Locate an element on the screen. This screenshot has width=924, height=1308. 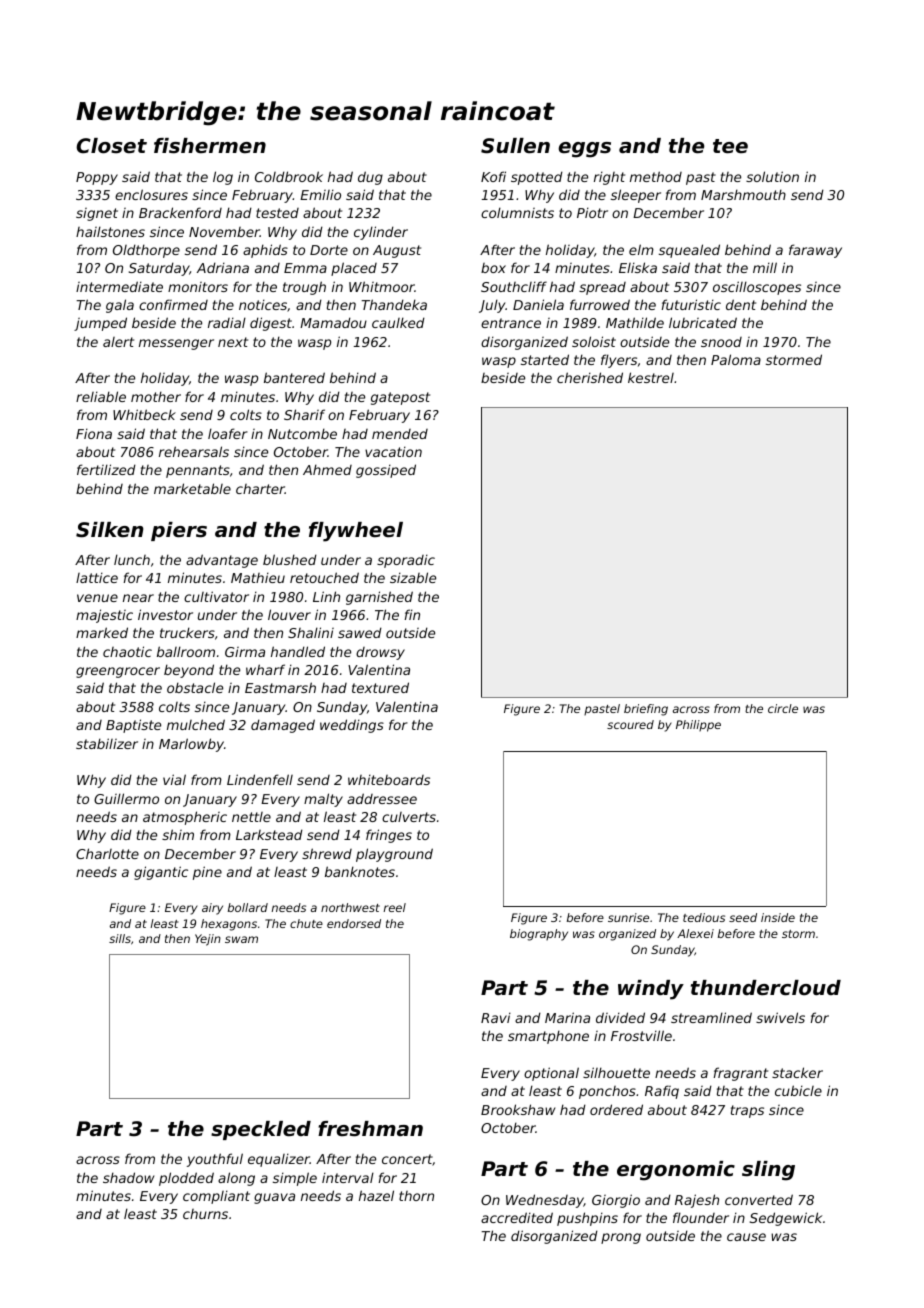
churns is located at coordinates (205, 1214).
